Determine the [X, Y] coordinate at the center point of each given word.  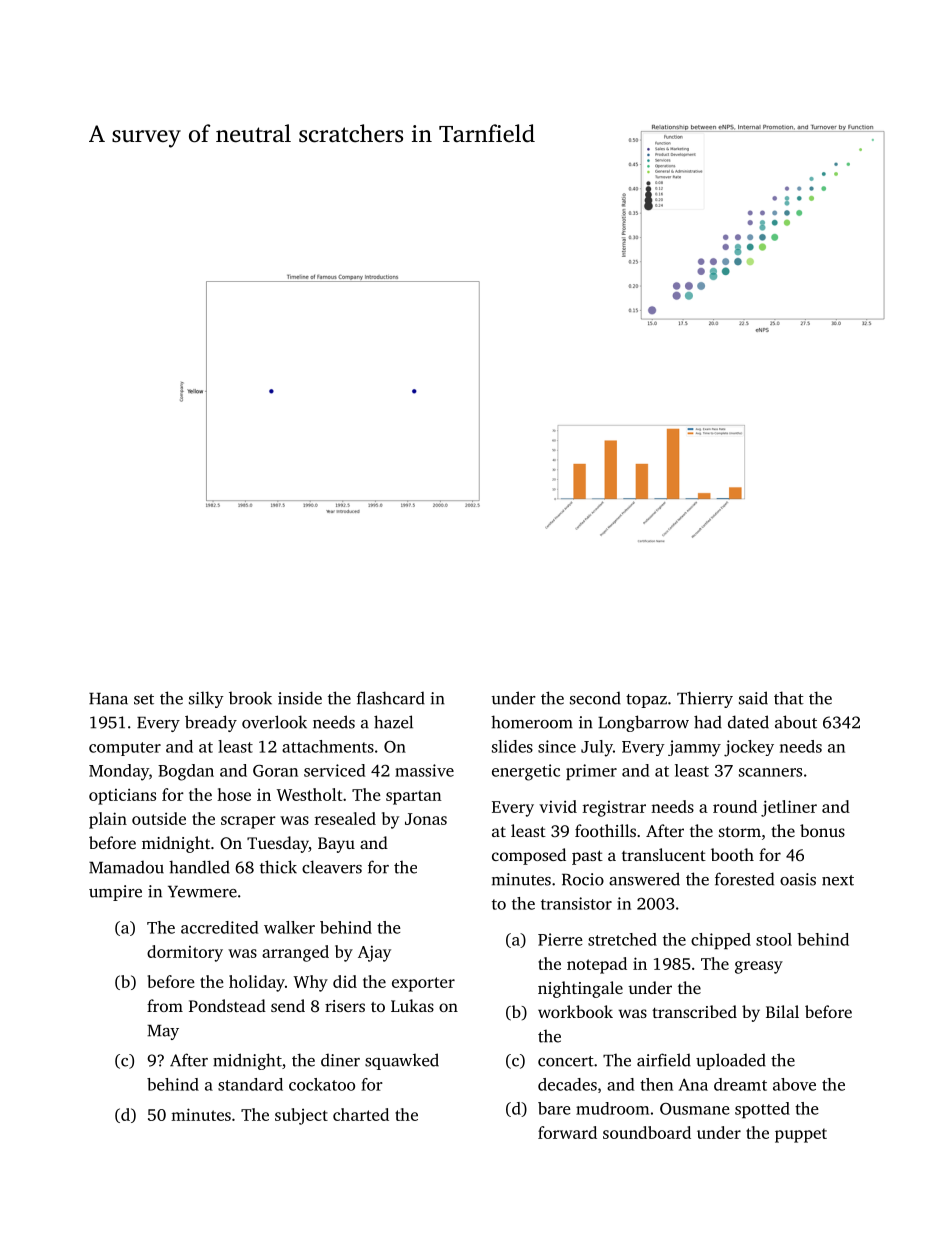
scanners [770, 772]
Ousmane [695, 1109]
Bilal [782, 1011]
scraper [248, 822]
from [165, 1005]
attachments [328, 746]
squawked [402, 1061]
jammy [694, 748]
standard [250, 1084]
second [595, 698]
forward [567, 1132]
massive [424, 770]
